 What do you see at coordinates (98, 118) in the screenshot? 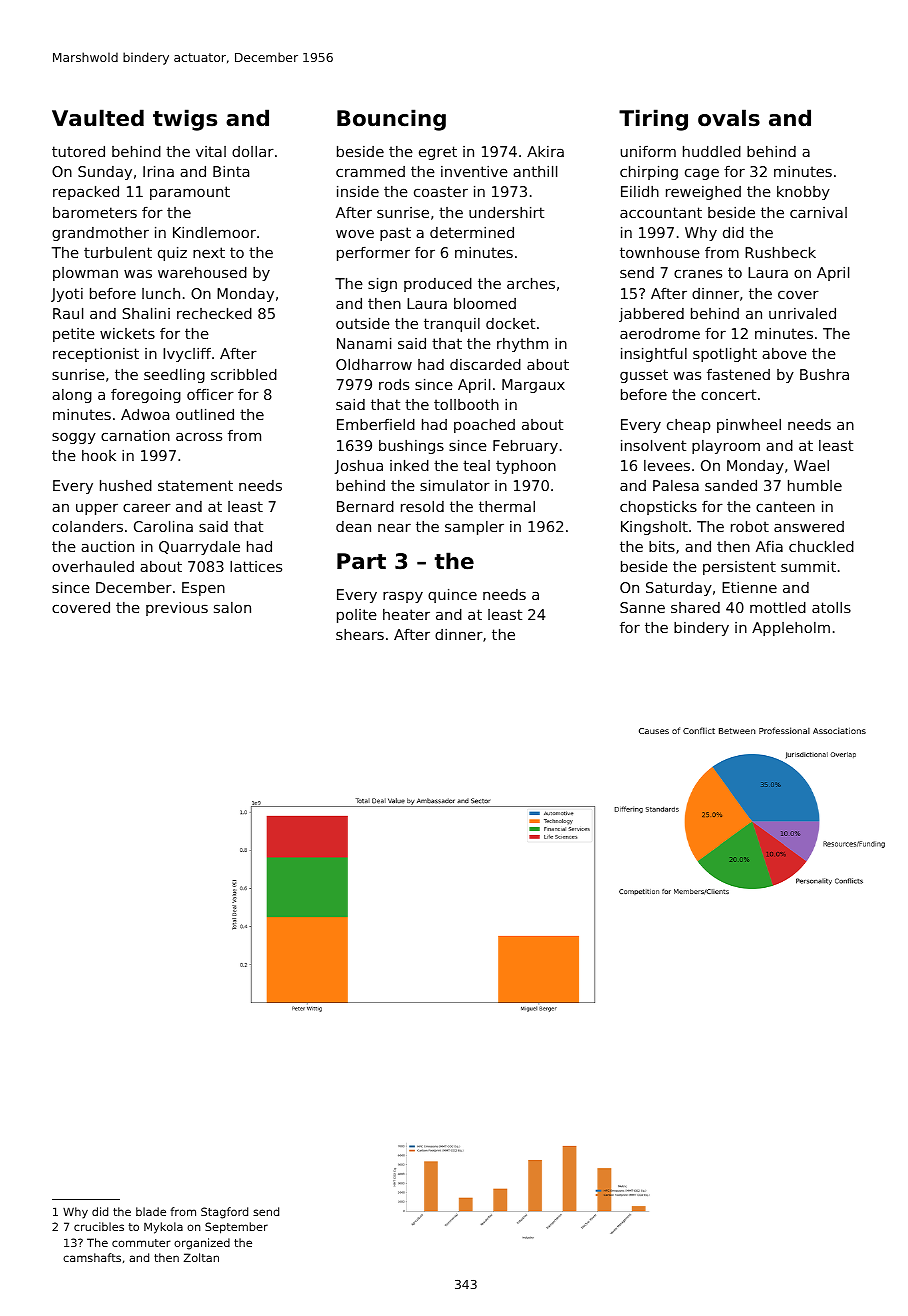
I see `Vaulted` at bounding box center [98, 118].
